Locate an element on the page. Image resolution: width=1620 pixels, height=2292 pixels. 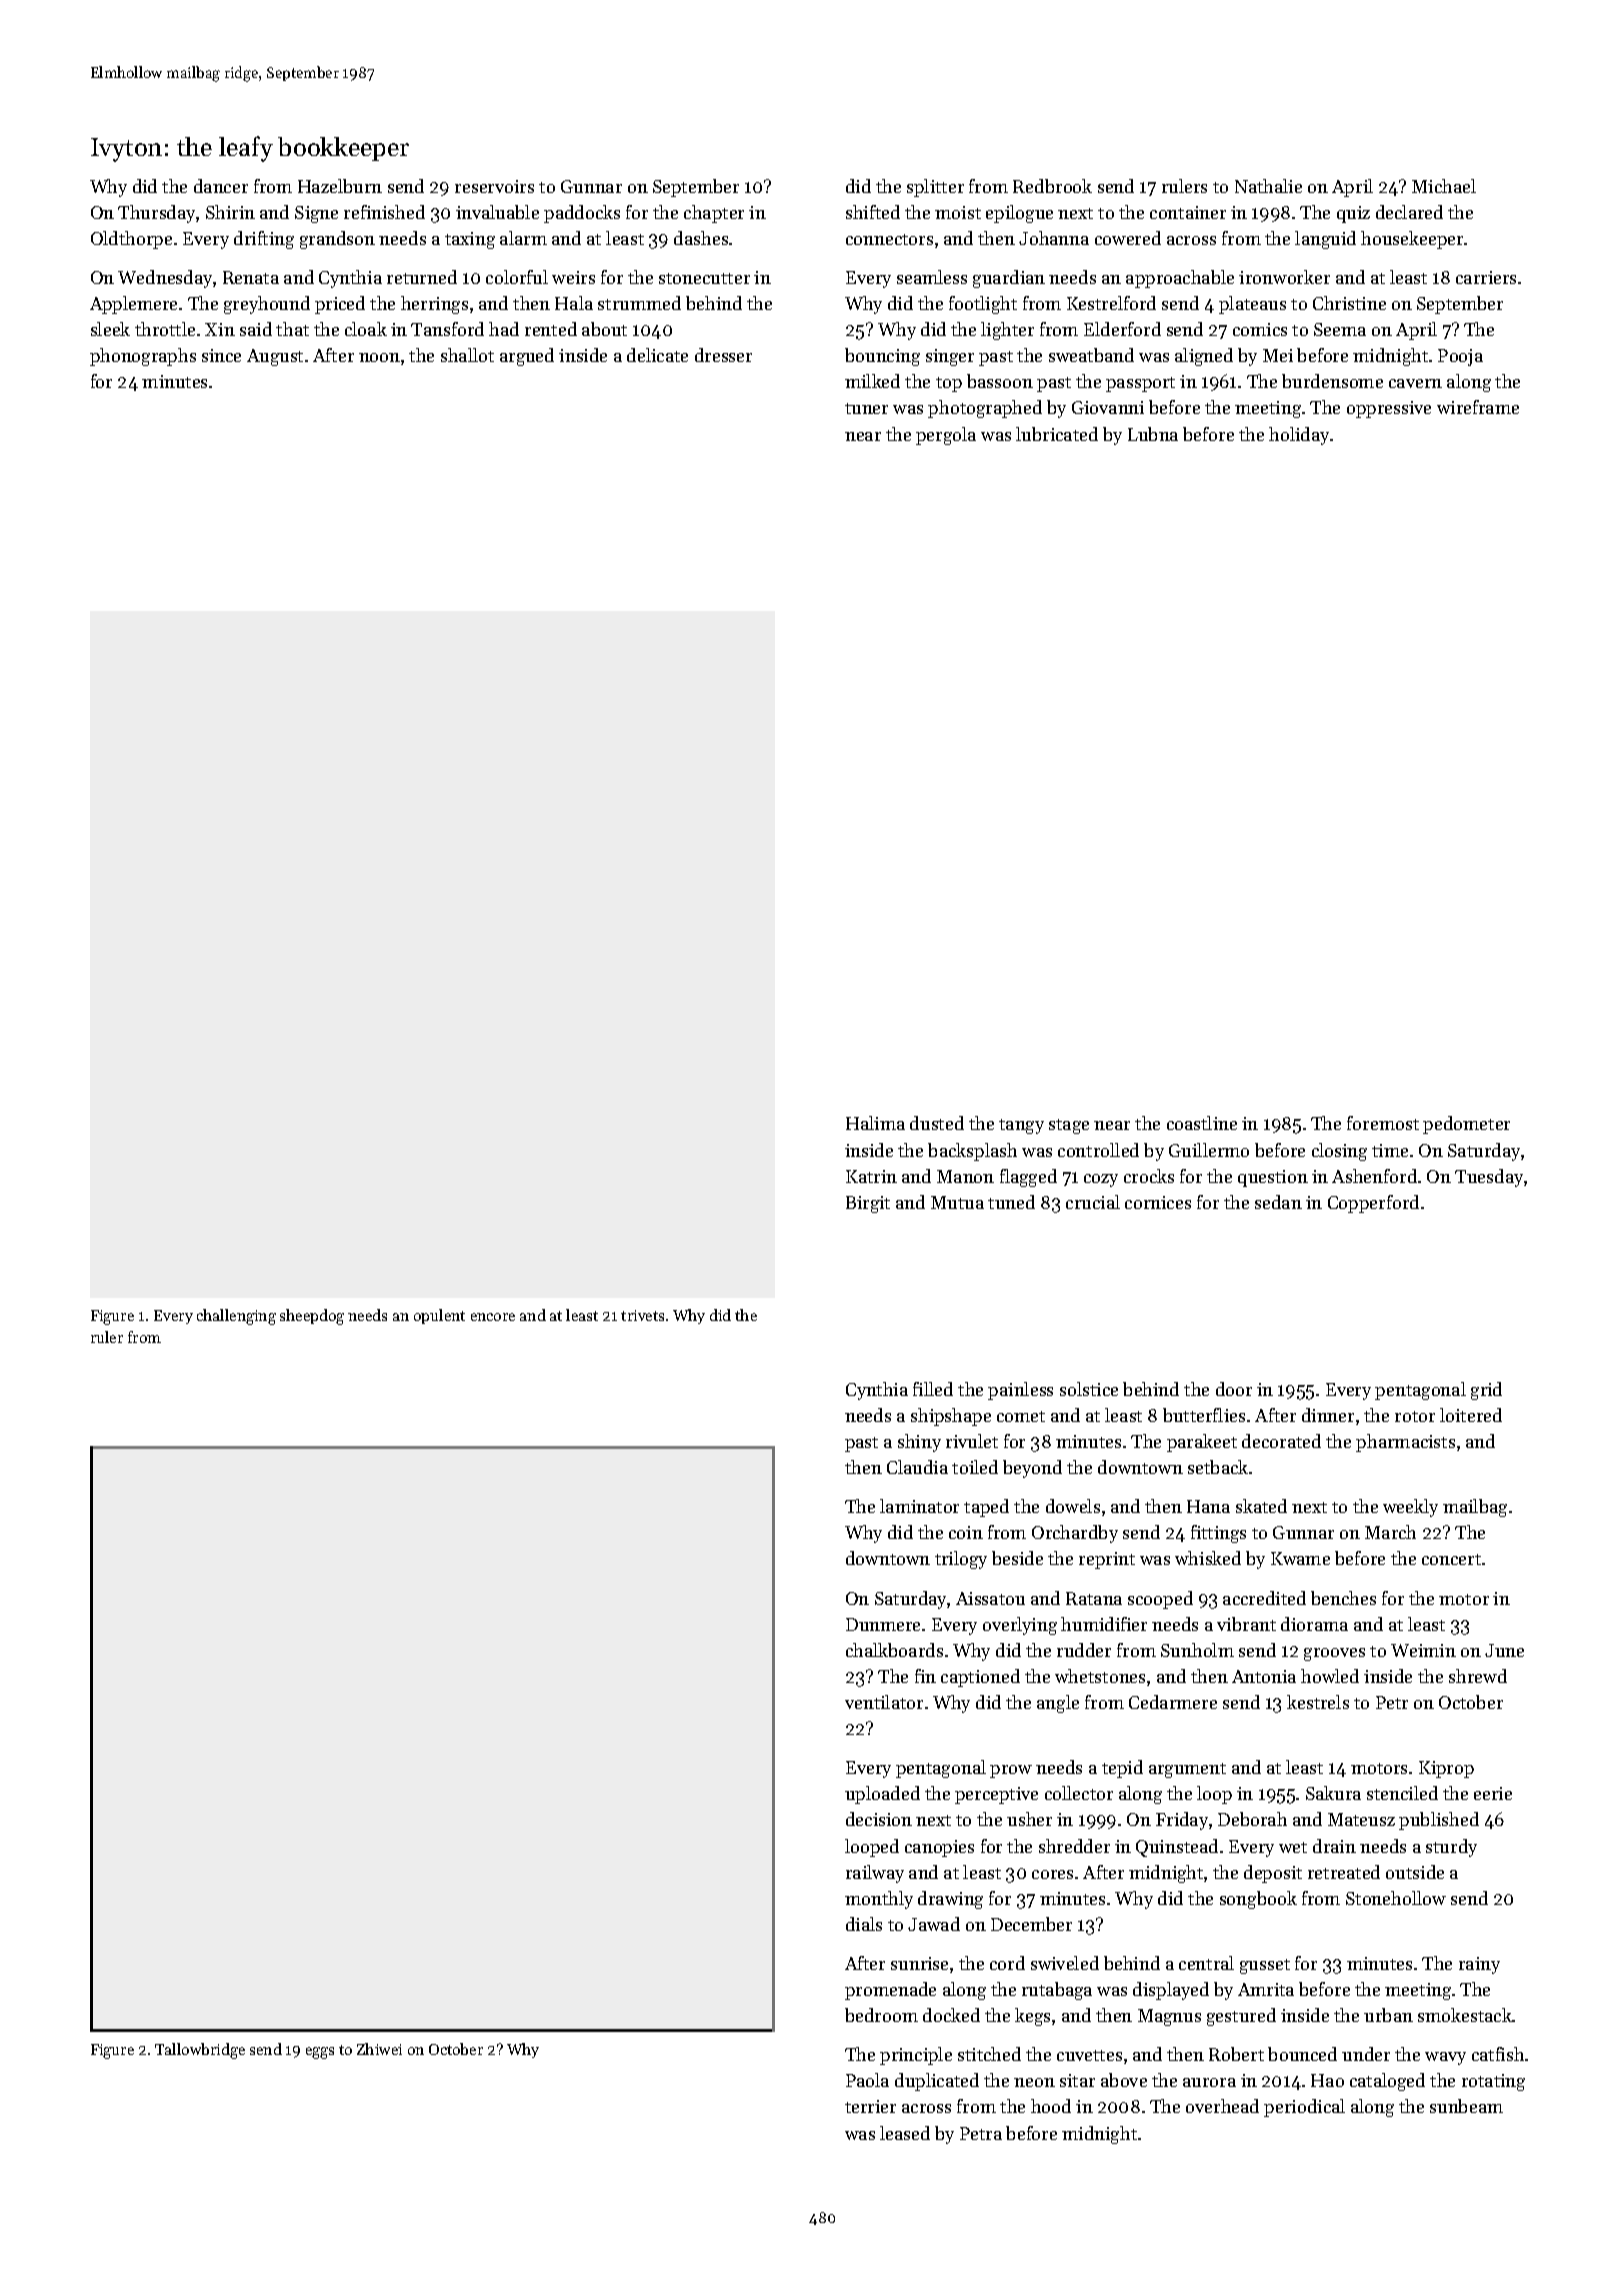
pedometer is located at coordinates (1466, 1125).
